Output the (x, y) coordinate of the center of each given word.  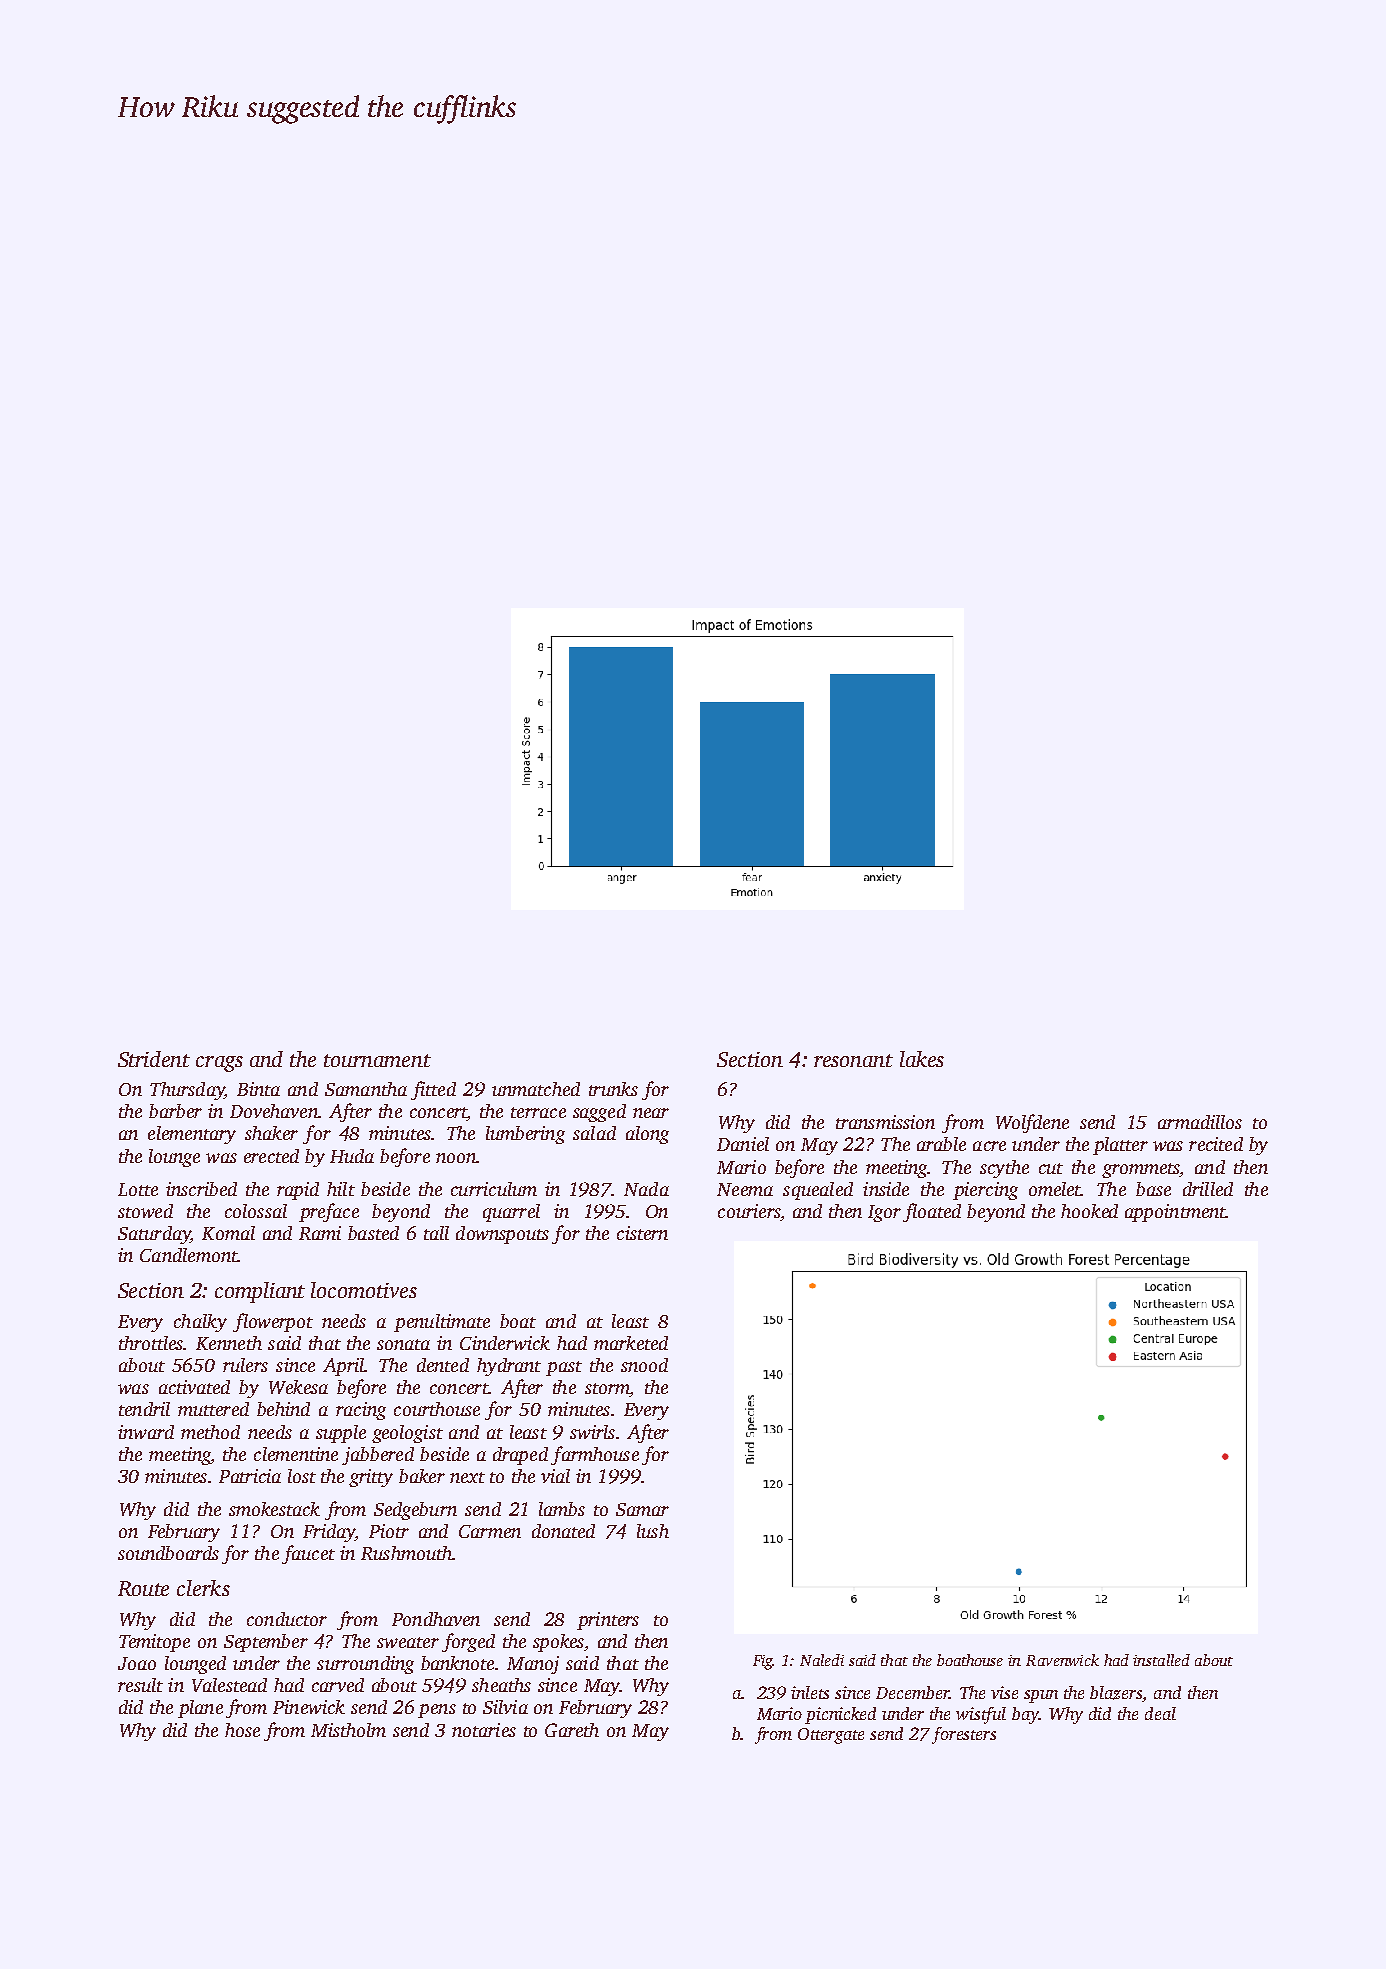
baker (422, 1476)
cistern (642, 1233)
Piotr (389, 1531)
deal (1160, 1713)
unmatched (536, 1089)
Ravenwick (1062, 1660)
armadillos (1200, 1122)
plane (200, 1709)
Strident (154, 1059)
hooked (1089, 1211)
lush (653, 1531)
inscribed (201, 1189)
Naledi (822, 1660)
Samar (642, 1509)
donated (563, 1531)
